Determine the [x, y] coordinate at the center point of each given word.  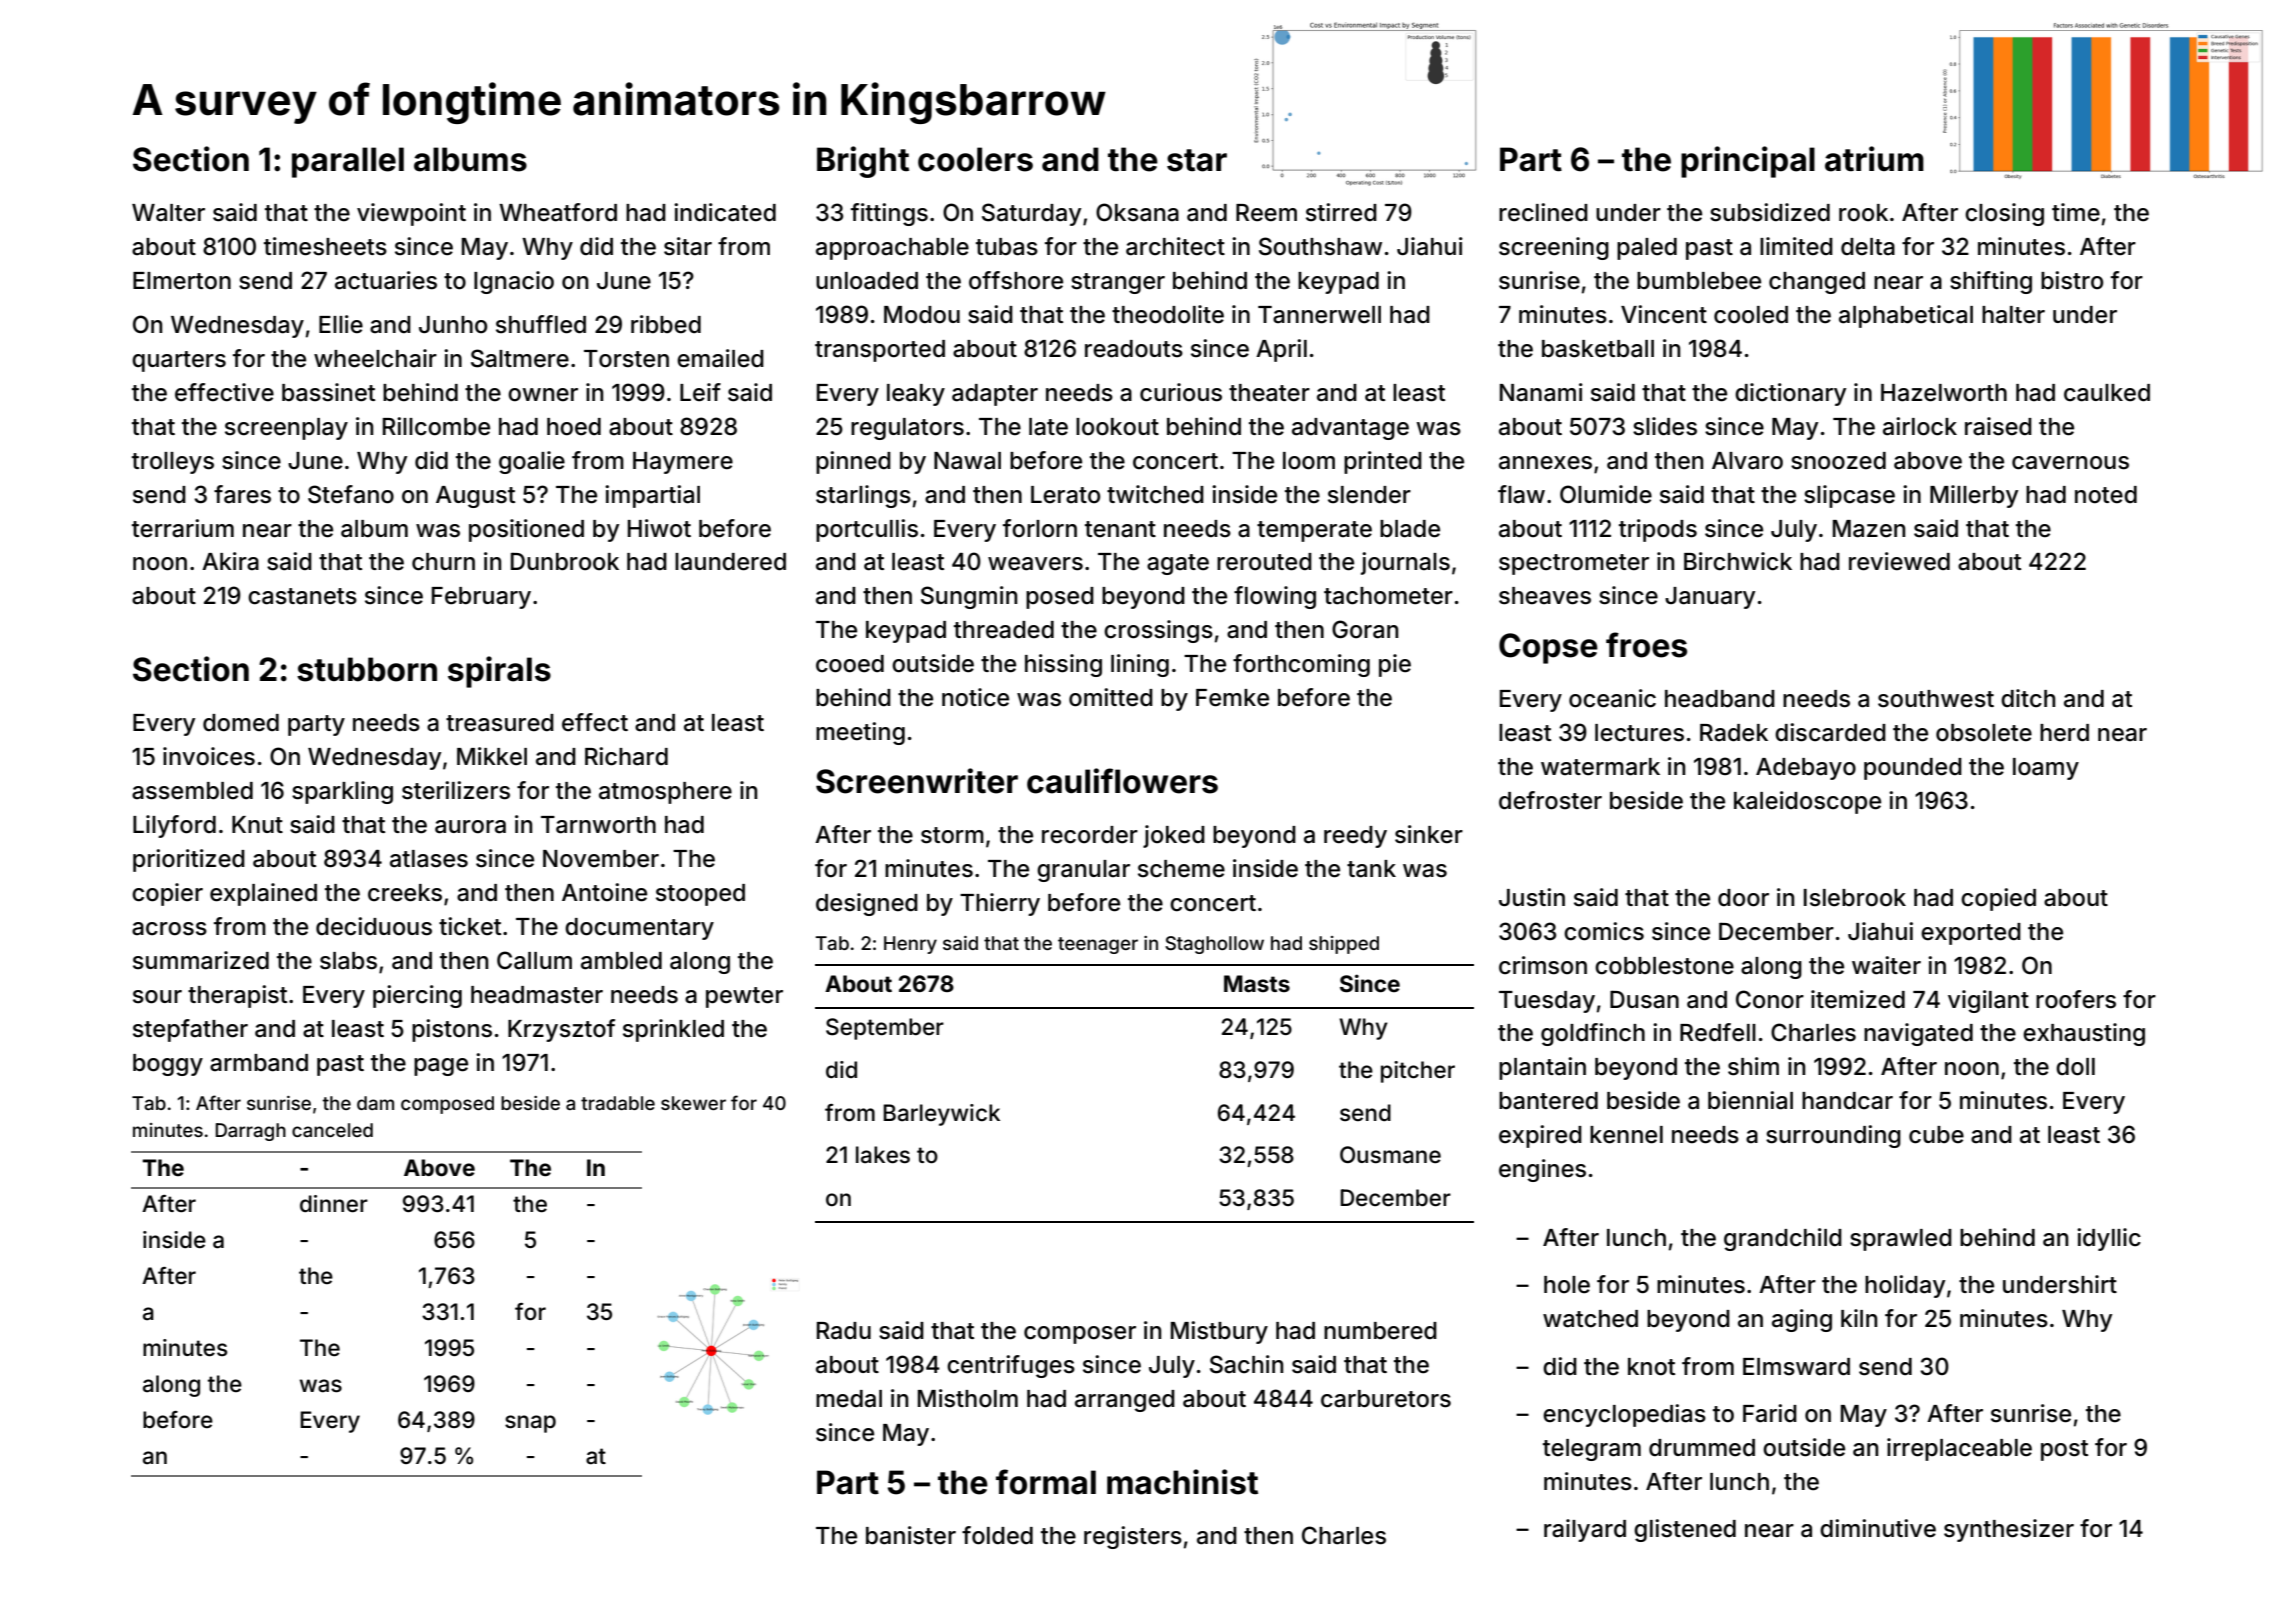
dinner [334, 1204]
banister [911, 1535]
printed [1383, 462]
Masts [1257, 984]
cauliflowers [1122, 781]
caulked [2107, 393]
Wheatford [558, 212]
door [1743, 898]
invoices [209, 756]
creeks [405, 893]
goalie [532, 462]
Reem [1266, 213]
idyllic [2109, 1239]
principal [1748, 162]
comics [1604, 931]
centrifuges [1011, 1366]
